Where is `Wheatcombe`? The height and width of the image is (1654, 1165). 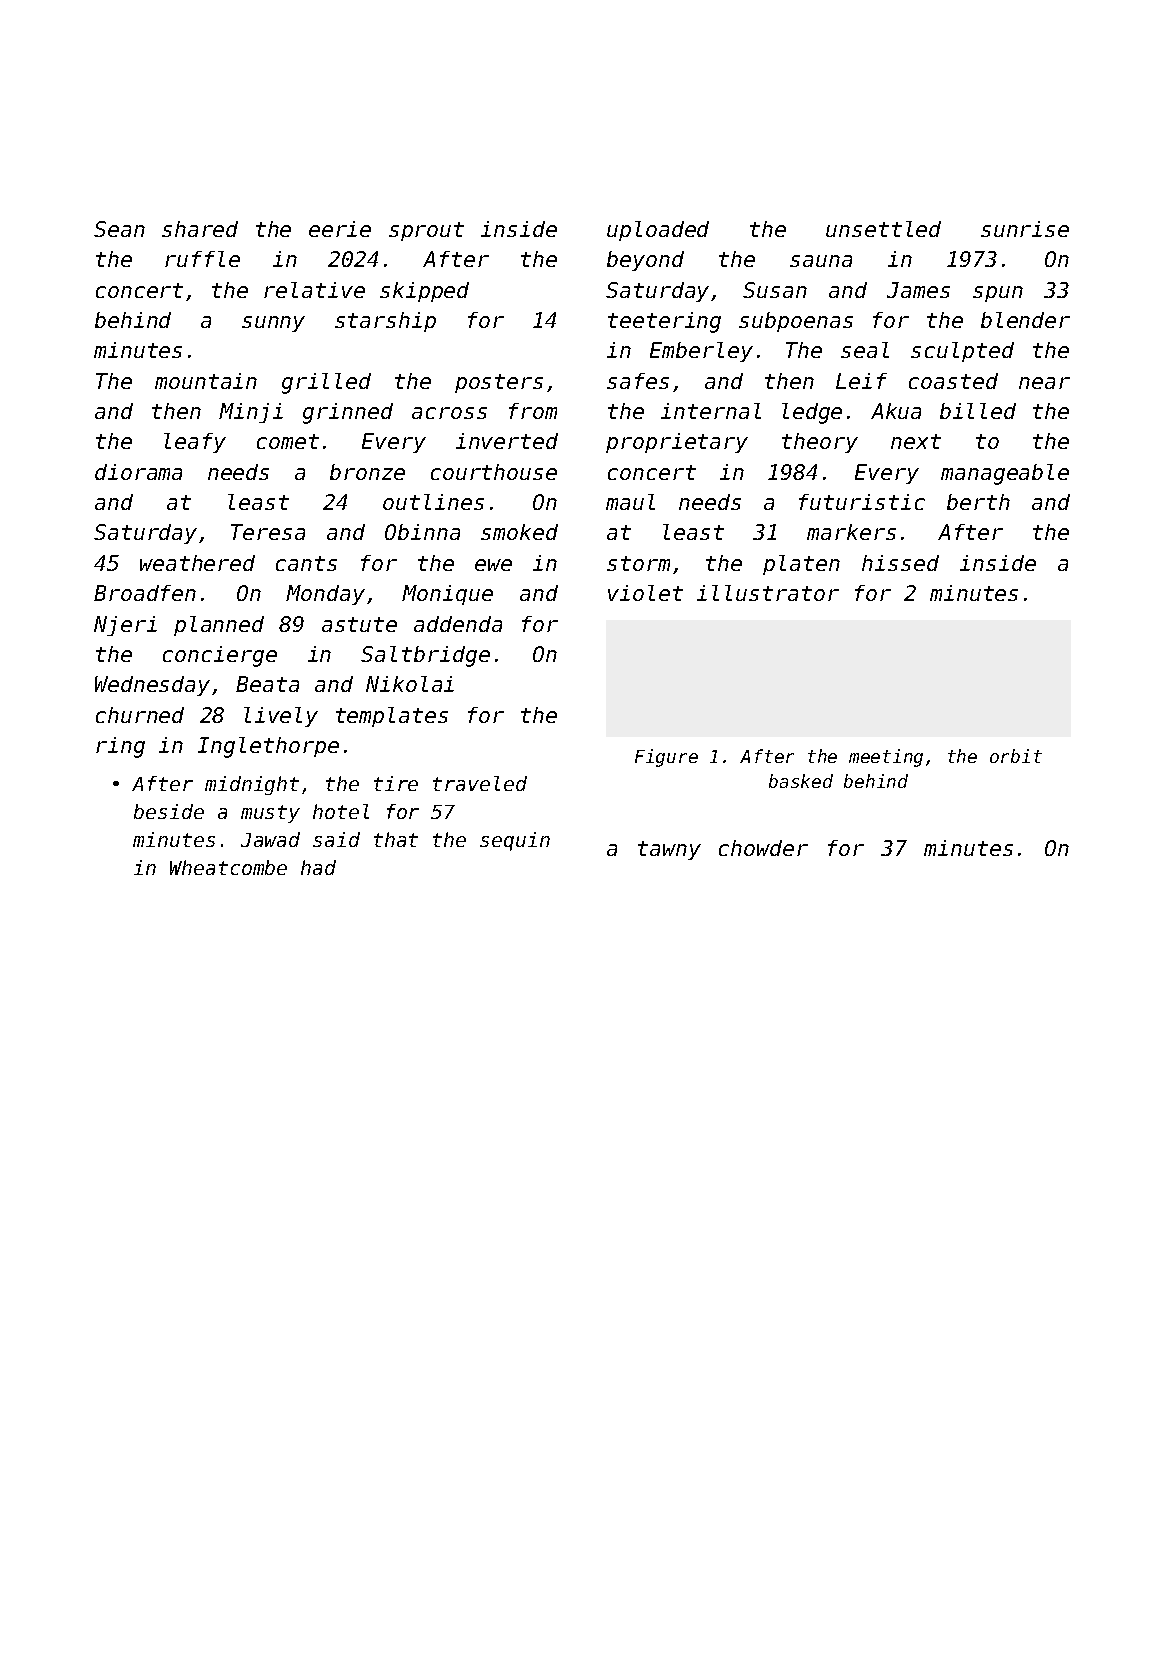
Wheatcombe is located at coordinates (228, 867).
